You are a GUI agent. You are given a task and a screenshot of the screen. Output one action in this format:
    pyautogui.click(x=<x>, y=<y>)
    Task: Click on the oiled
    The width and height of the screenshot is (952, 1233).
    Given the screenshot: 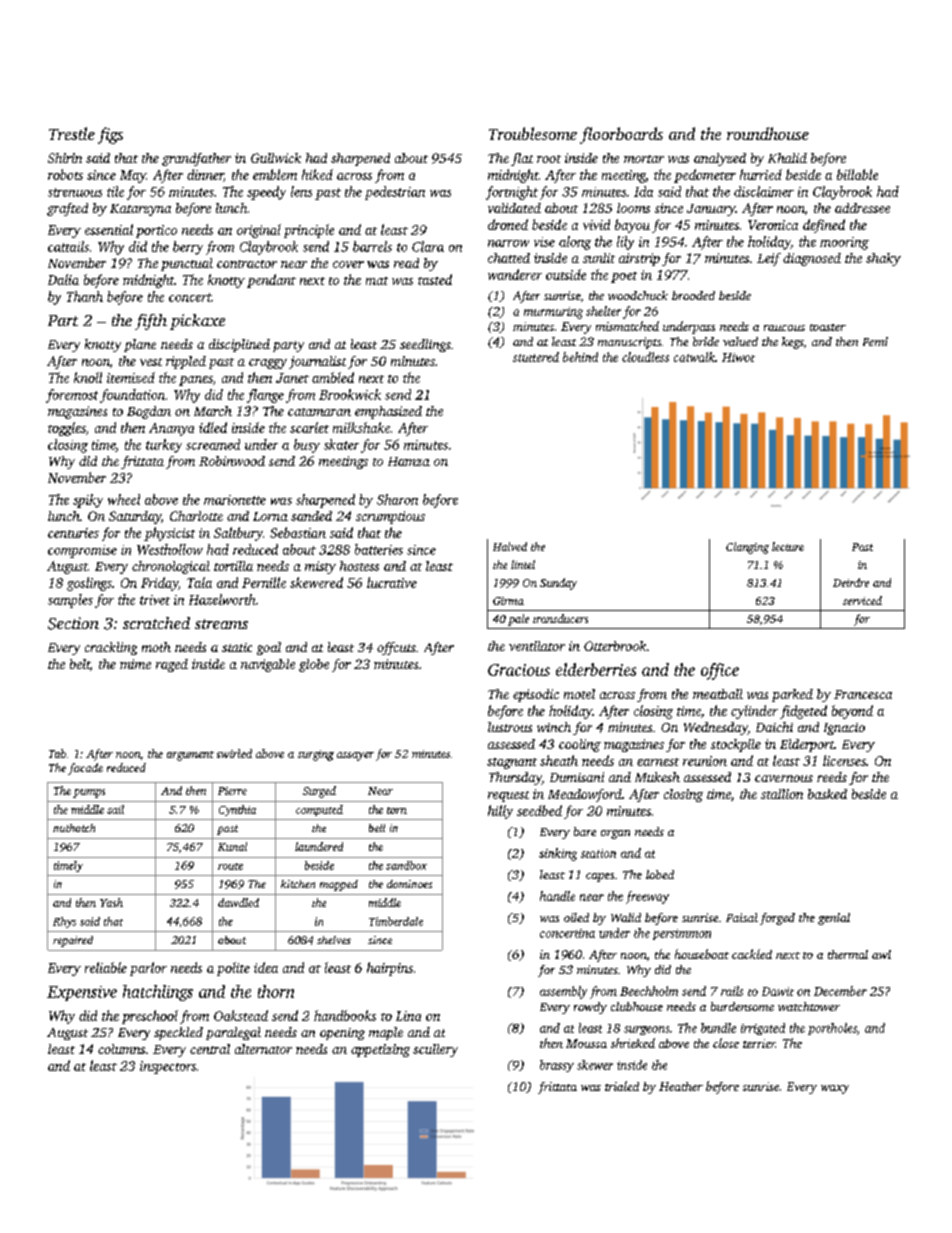 What is the action you would take?
    pyautogui.click(x=576, y=917)
